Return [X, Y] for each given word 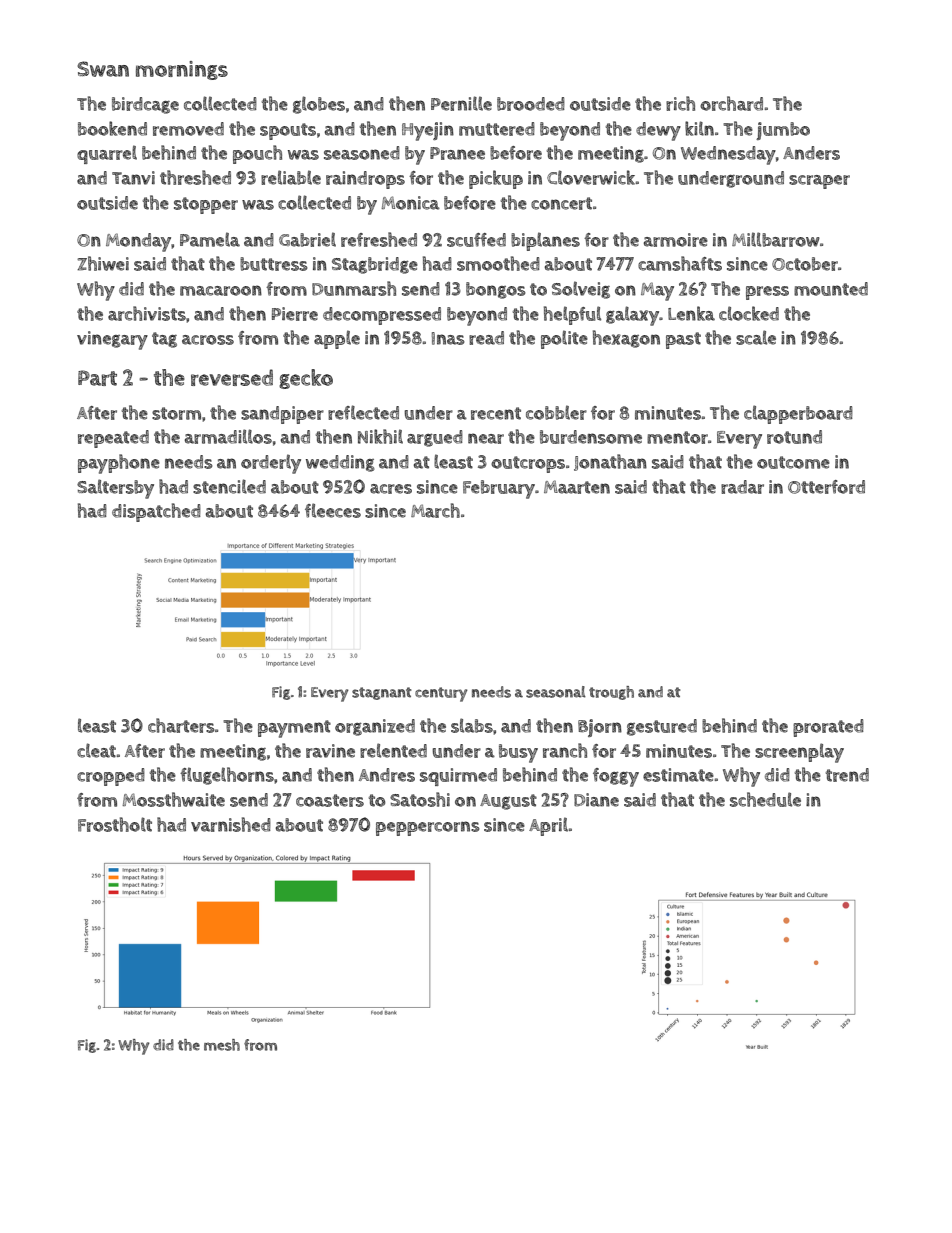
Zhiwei [103, 263]
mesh [222, 1045]
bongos [496, 290]
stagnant [381, 693]
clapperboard [798, 414]
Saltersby [115, 489]
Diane [596, 800]
